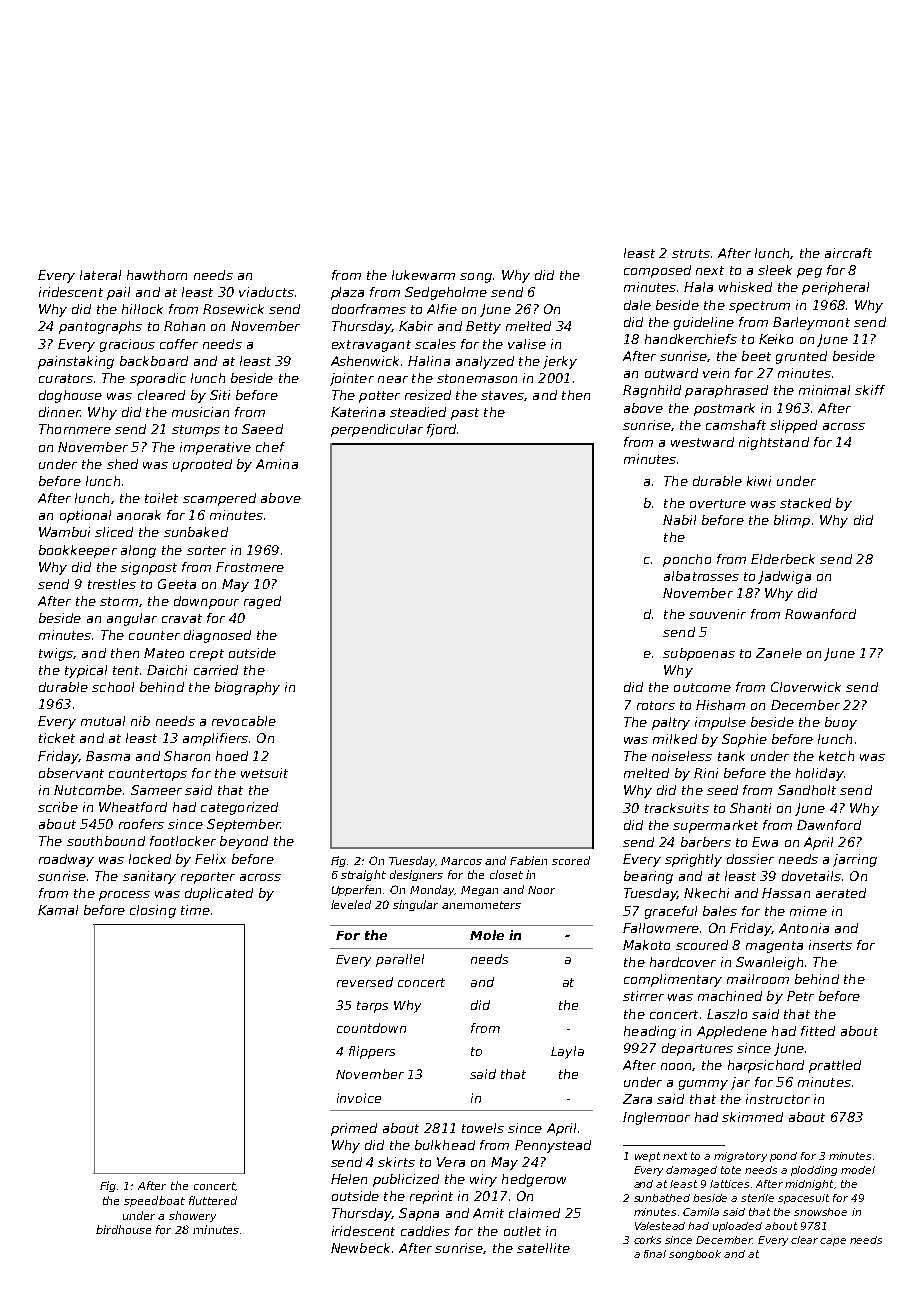 This screenshot has width=924, height=1308. What do you see at coordinates (192, 1216) in the screenshot?
I see `showery` at bounding box center [192, 1216].
